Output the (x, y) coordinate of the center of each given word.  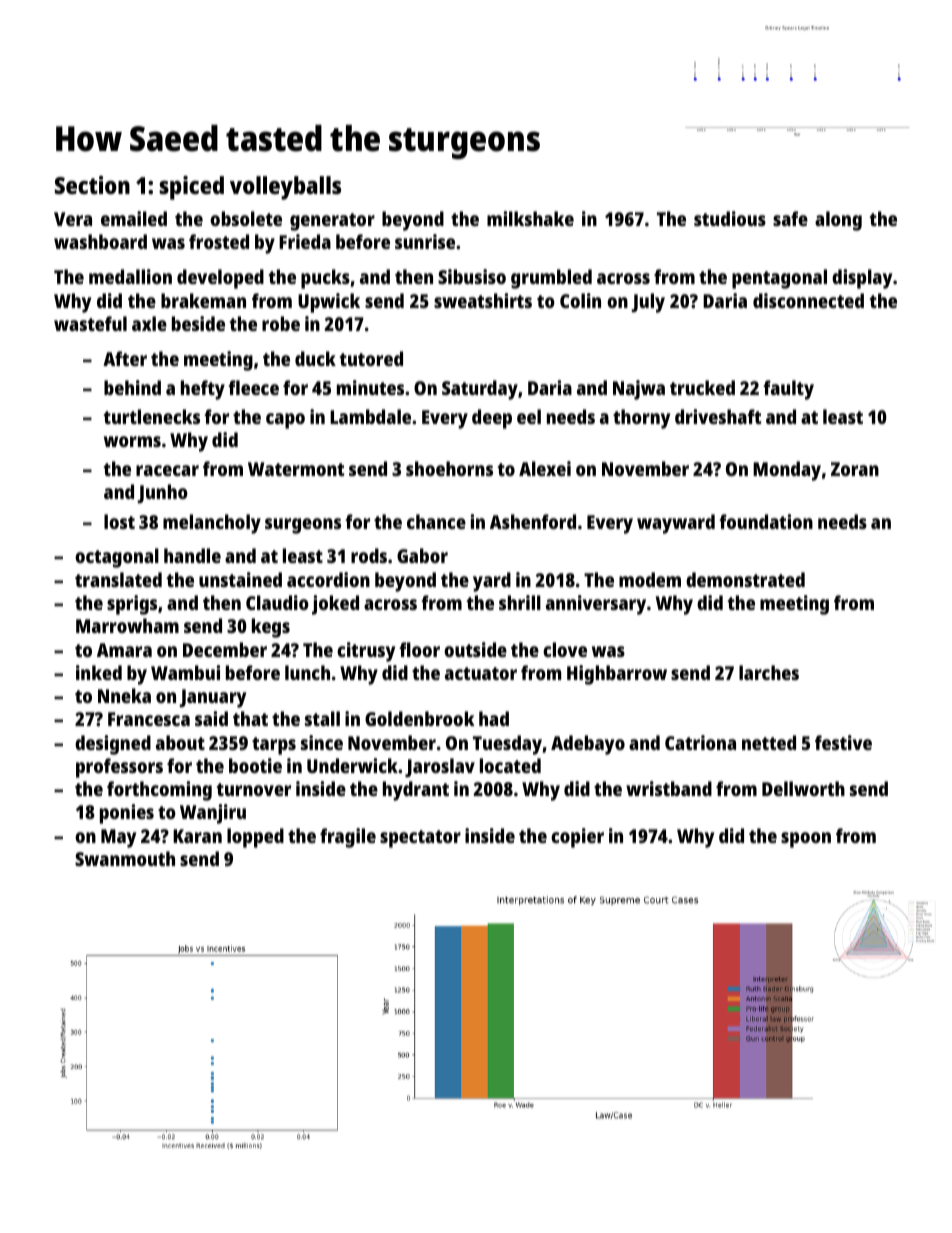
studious (730, 218)
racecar (167, 470)
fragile (348, 838)
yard (492, 582)
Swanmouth (125, 858)
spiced (191, 188)
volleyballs (285, 188)
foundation (766, 521)
